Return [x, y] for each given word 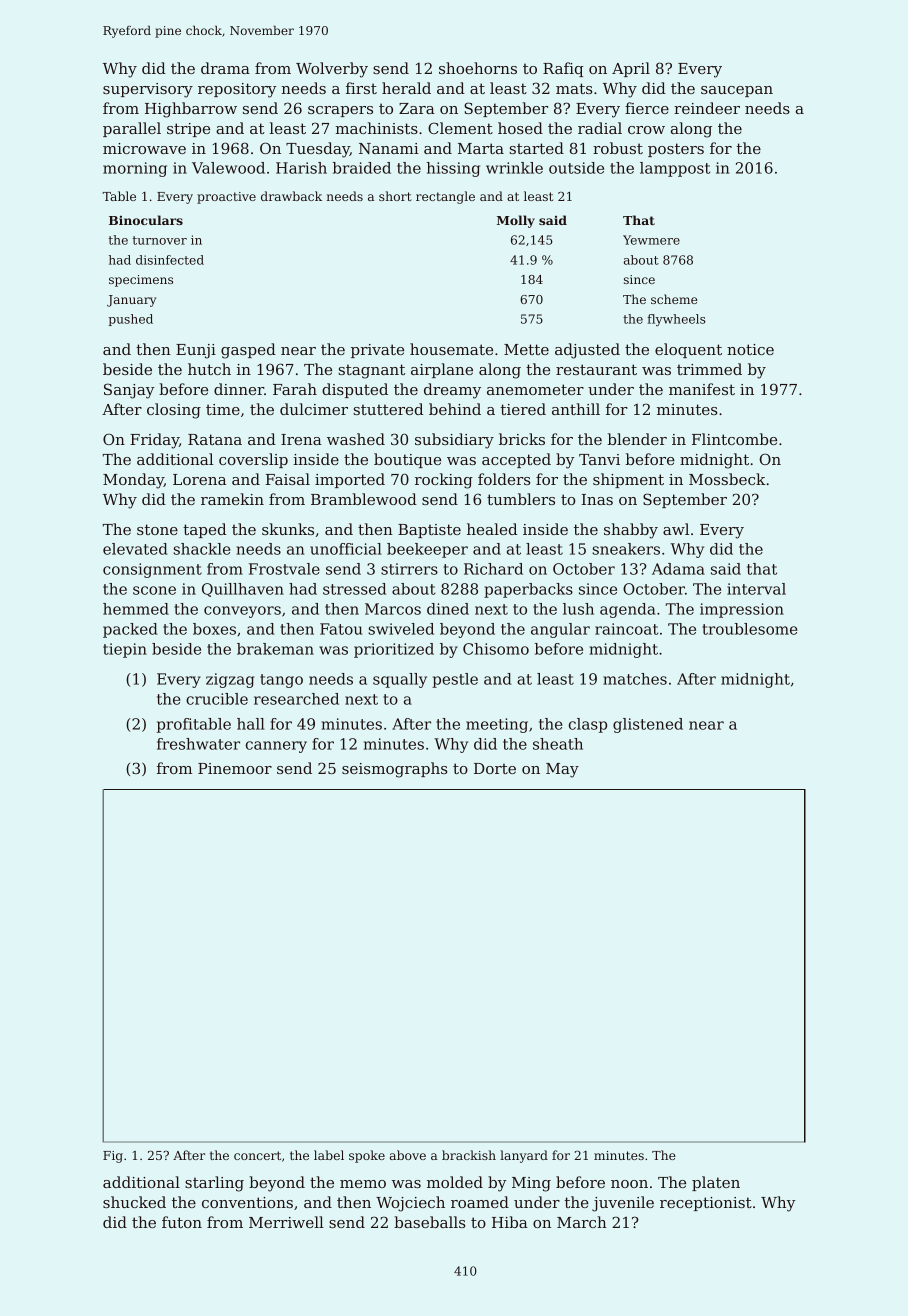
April [631, 69]
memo [363, 1184]
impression [742, 610]
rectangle [445, 197]
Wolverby [332, 70]
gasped [248, 351]
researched [296, 699]
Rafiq [563, 69]
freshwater [198, 744]
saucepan [737, 91]
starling [214, 1184]
